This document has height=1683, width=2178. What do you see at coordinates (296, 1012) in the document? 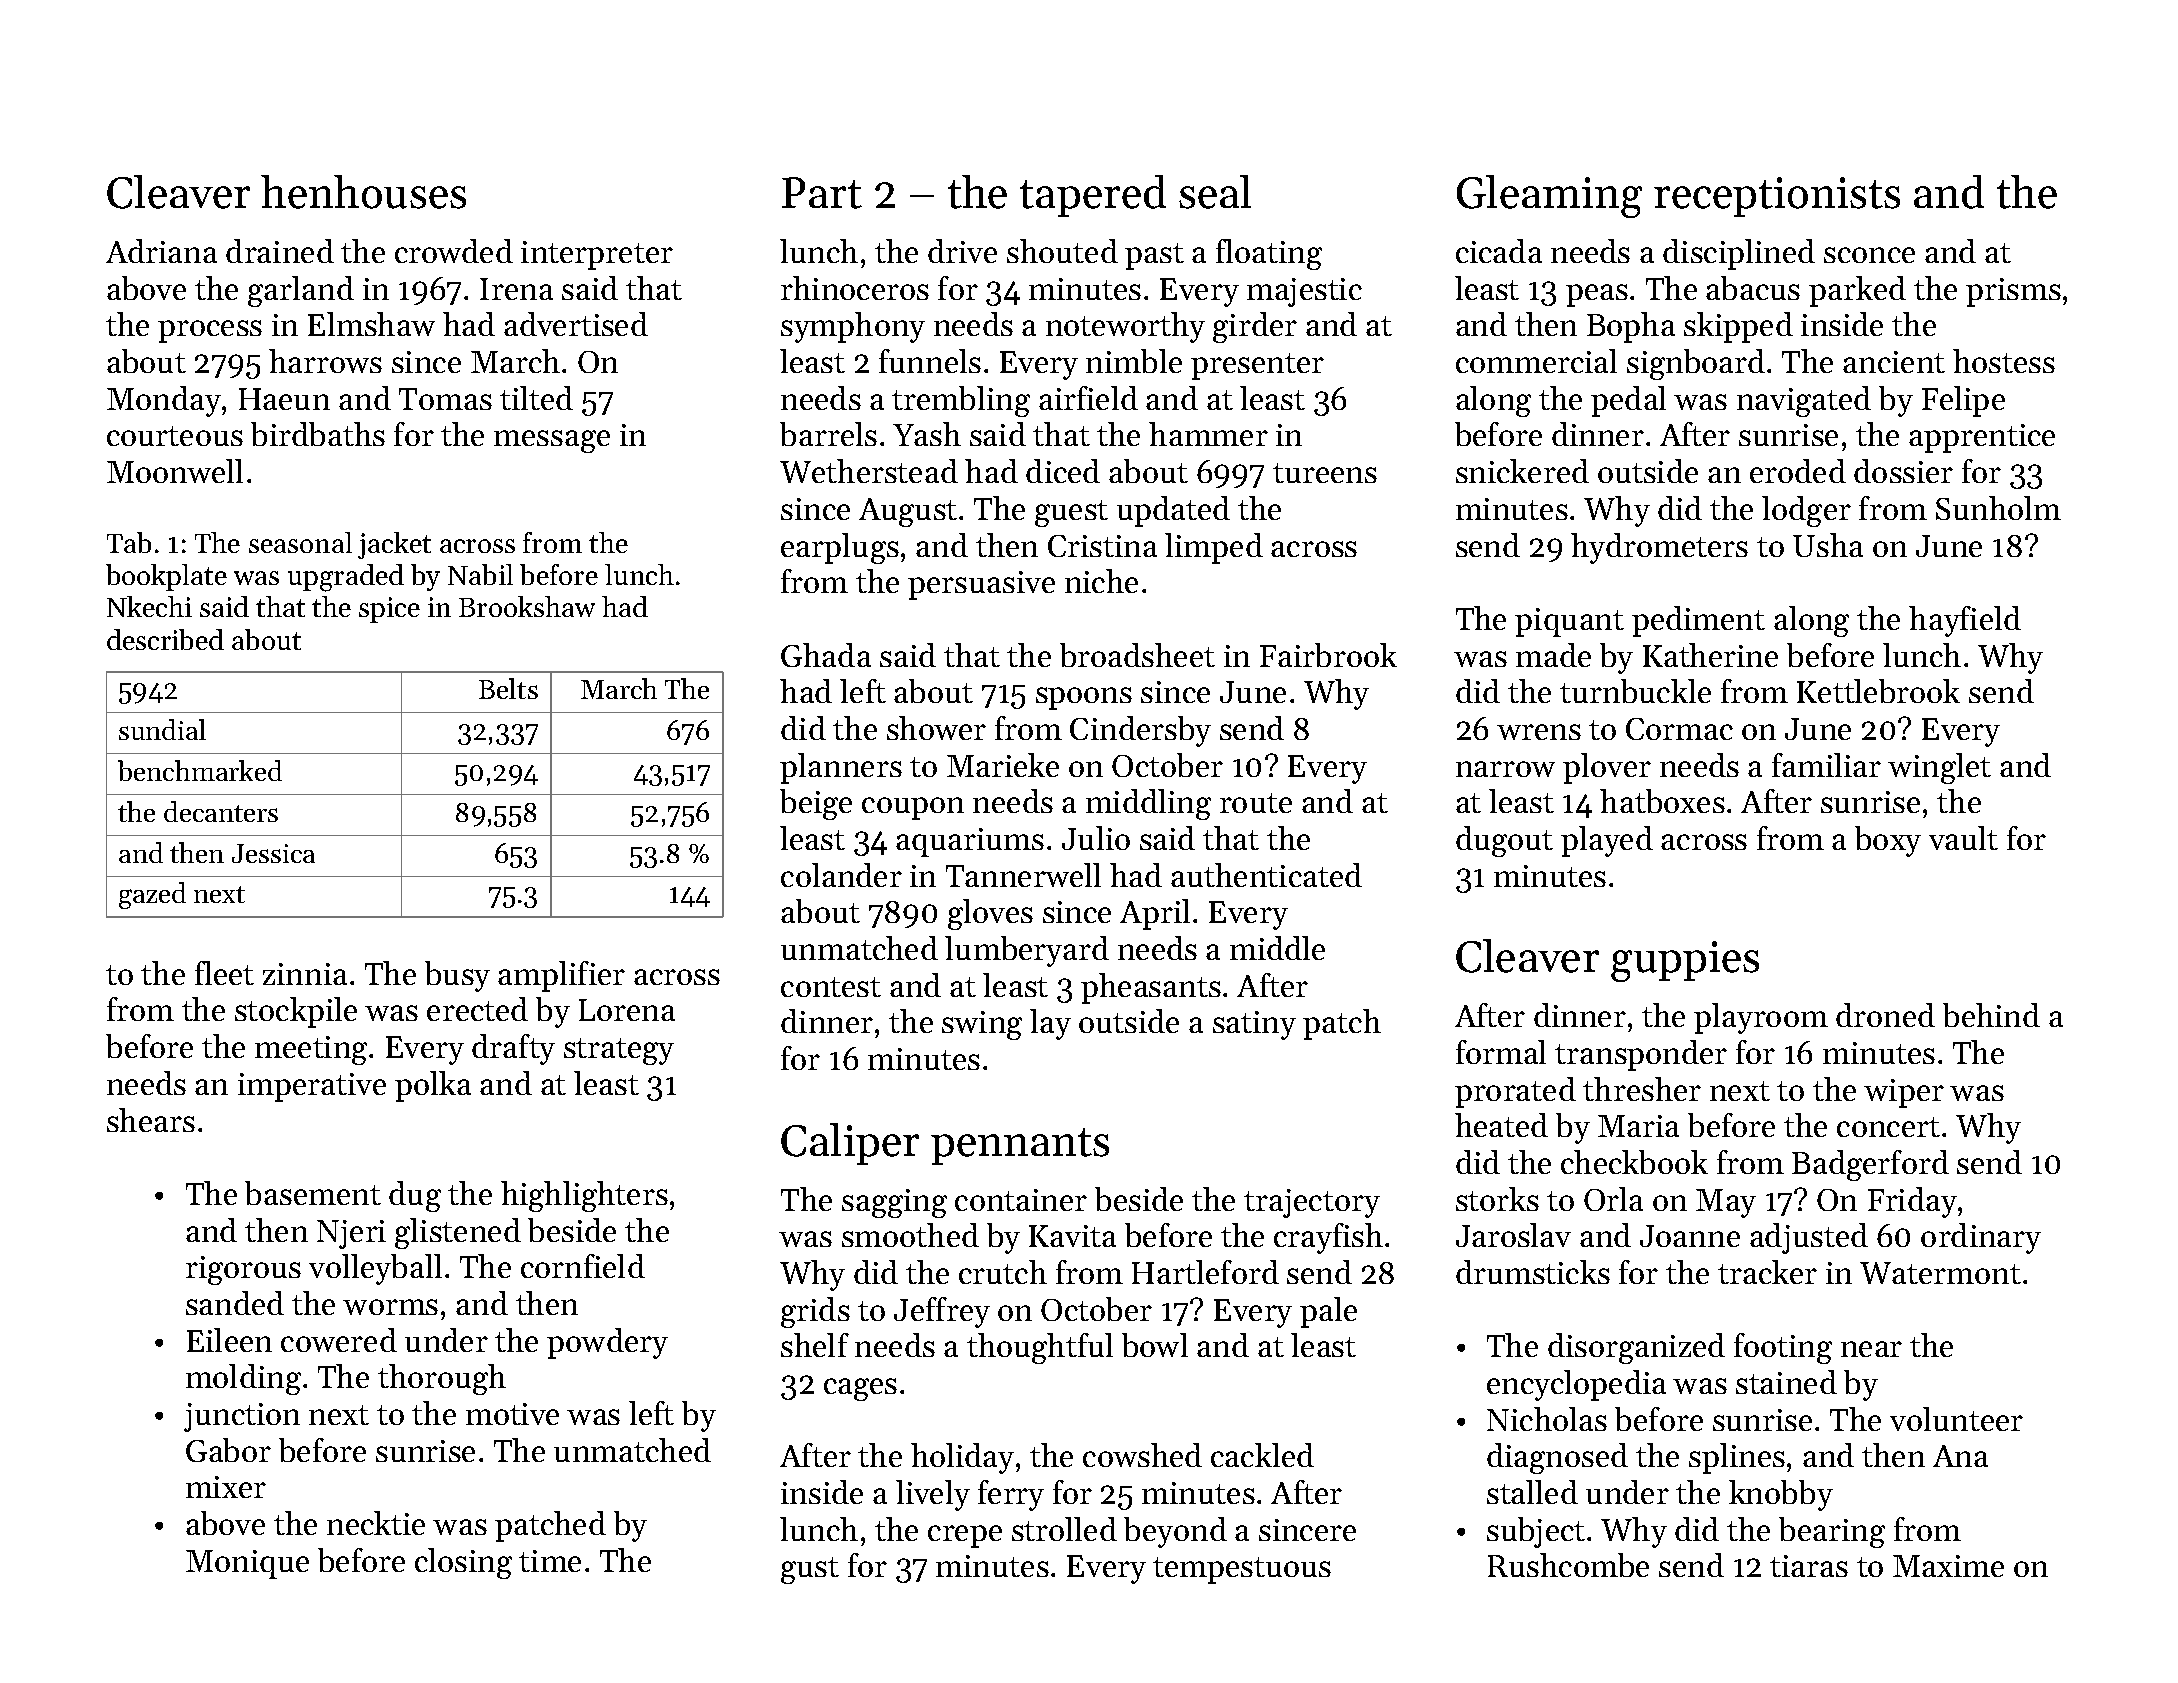
I see `stockpile` at bounding box center [296, 1012].
